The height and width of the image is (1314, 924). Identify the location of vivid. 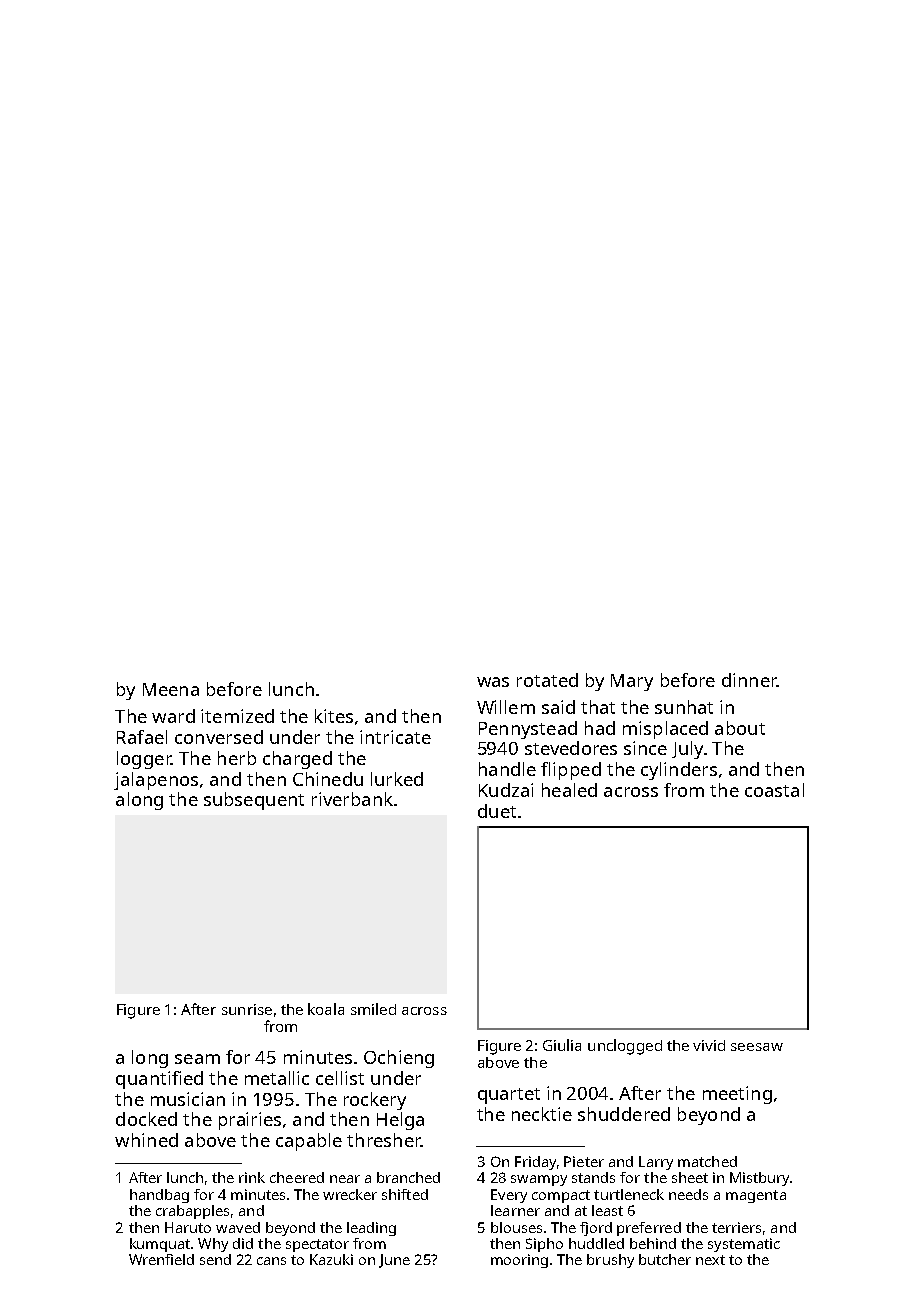
(709, 1045).
